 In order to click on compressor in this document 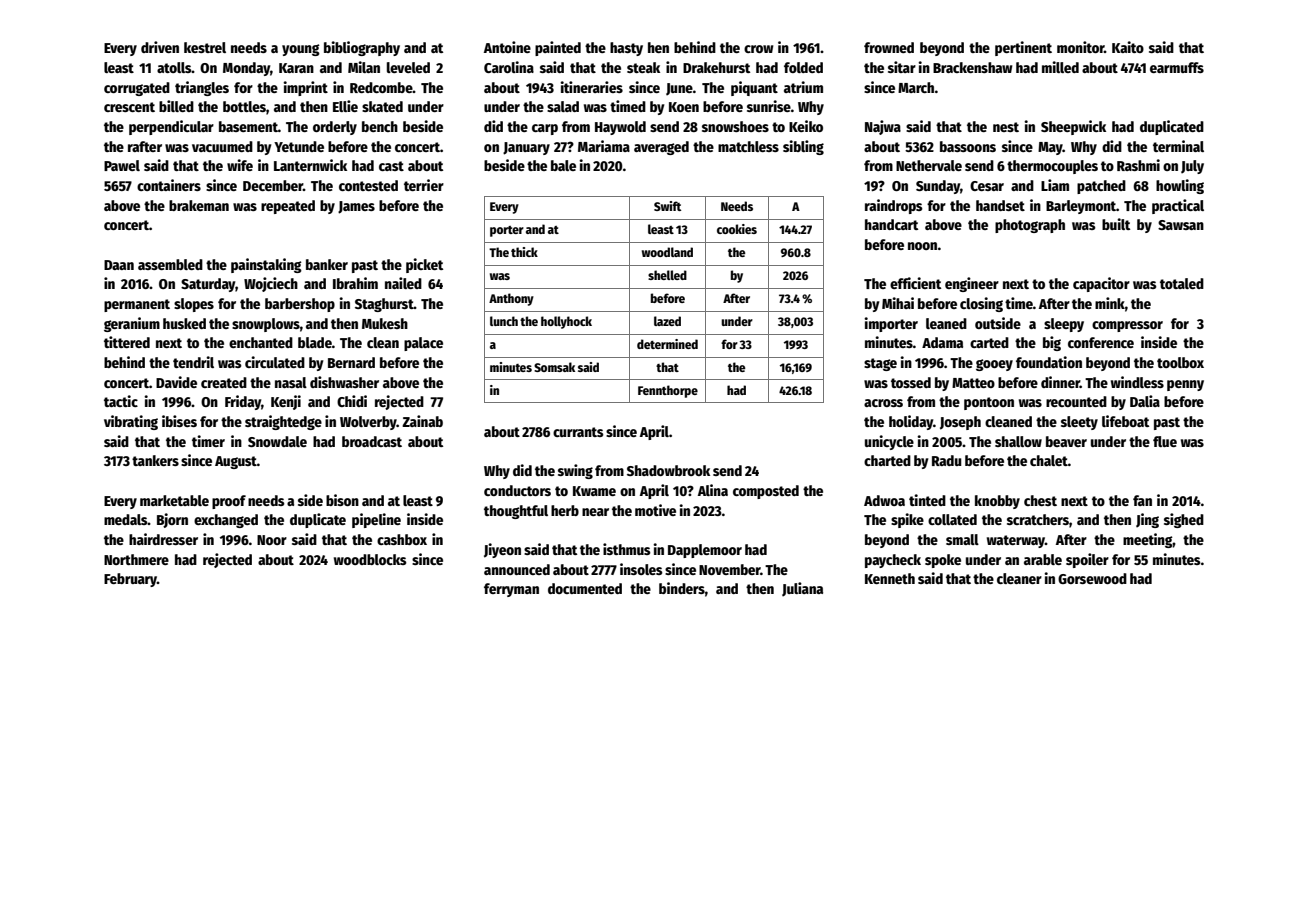, I will do `click(1127, 326)`.
